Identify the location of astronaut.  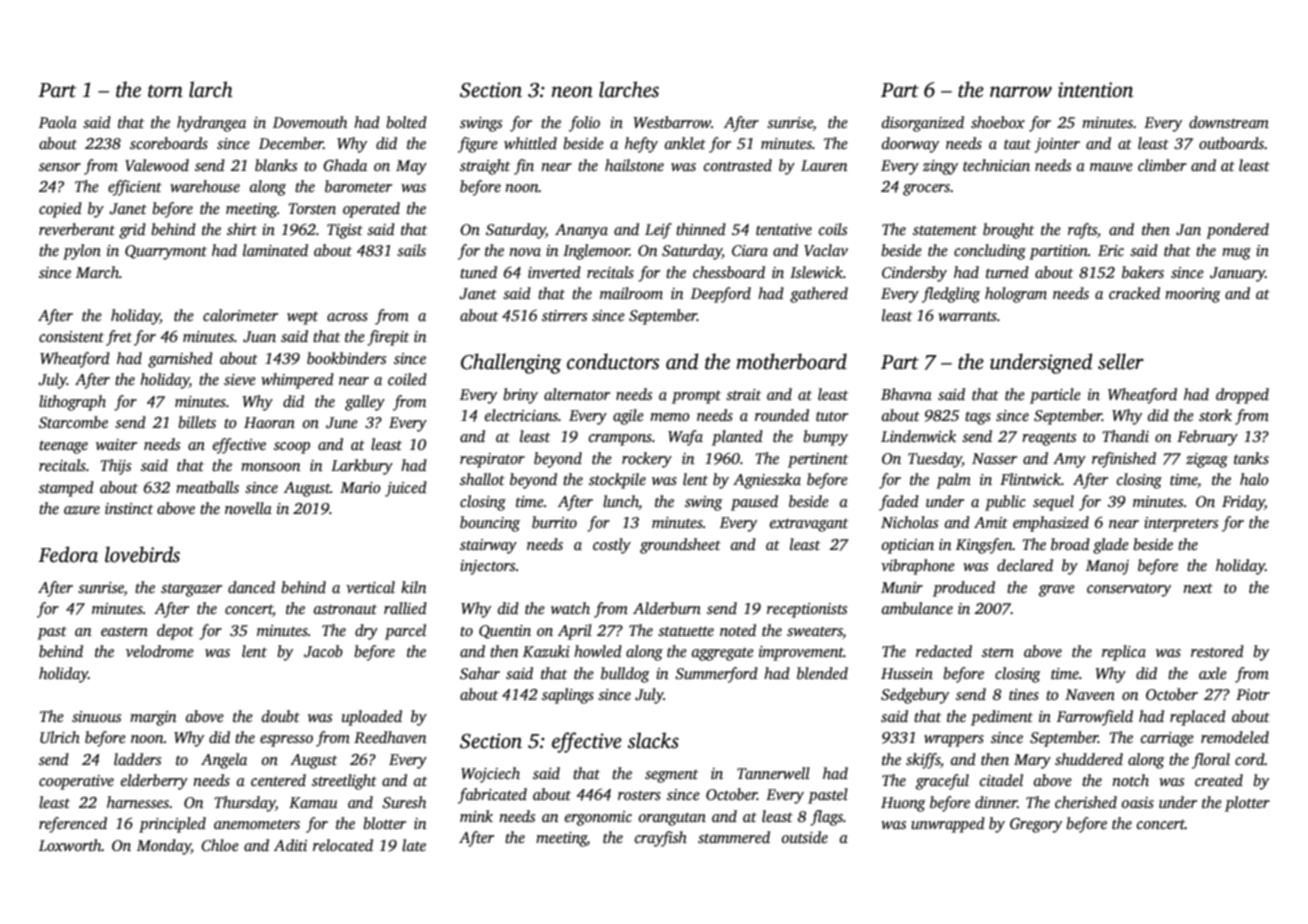
(345, 609).
